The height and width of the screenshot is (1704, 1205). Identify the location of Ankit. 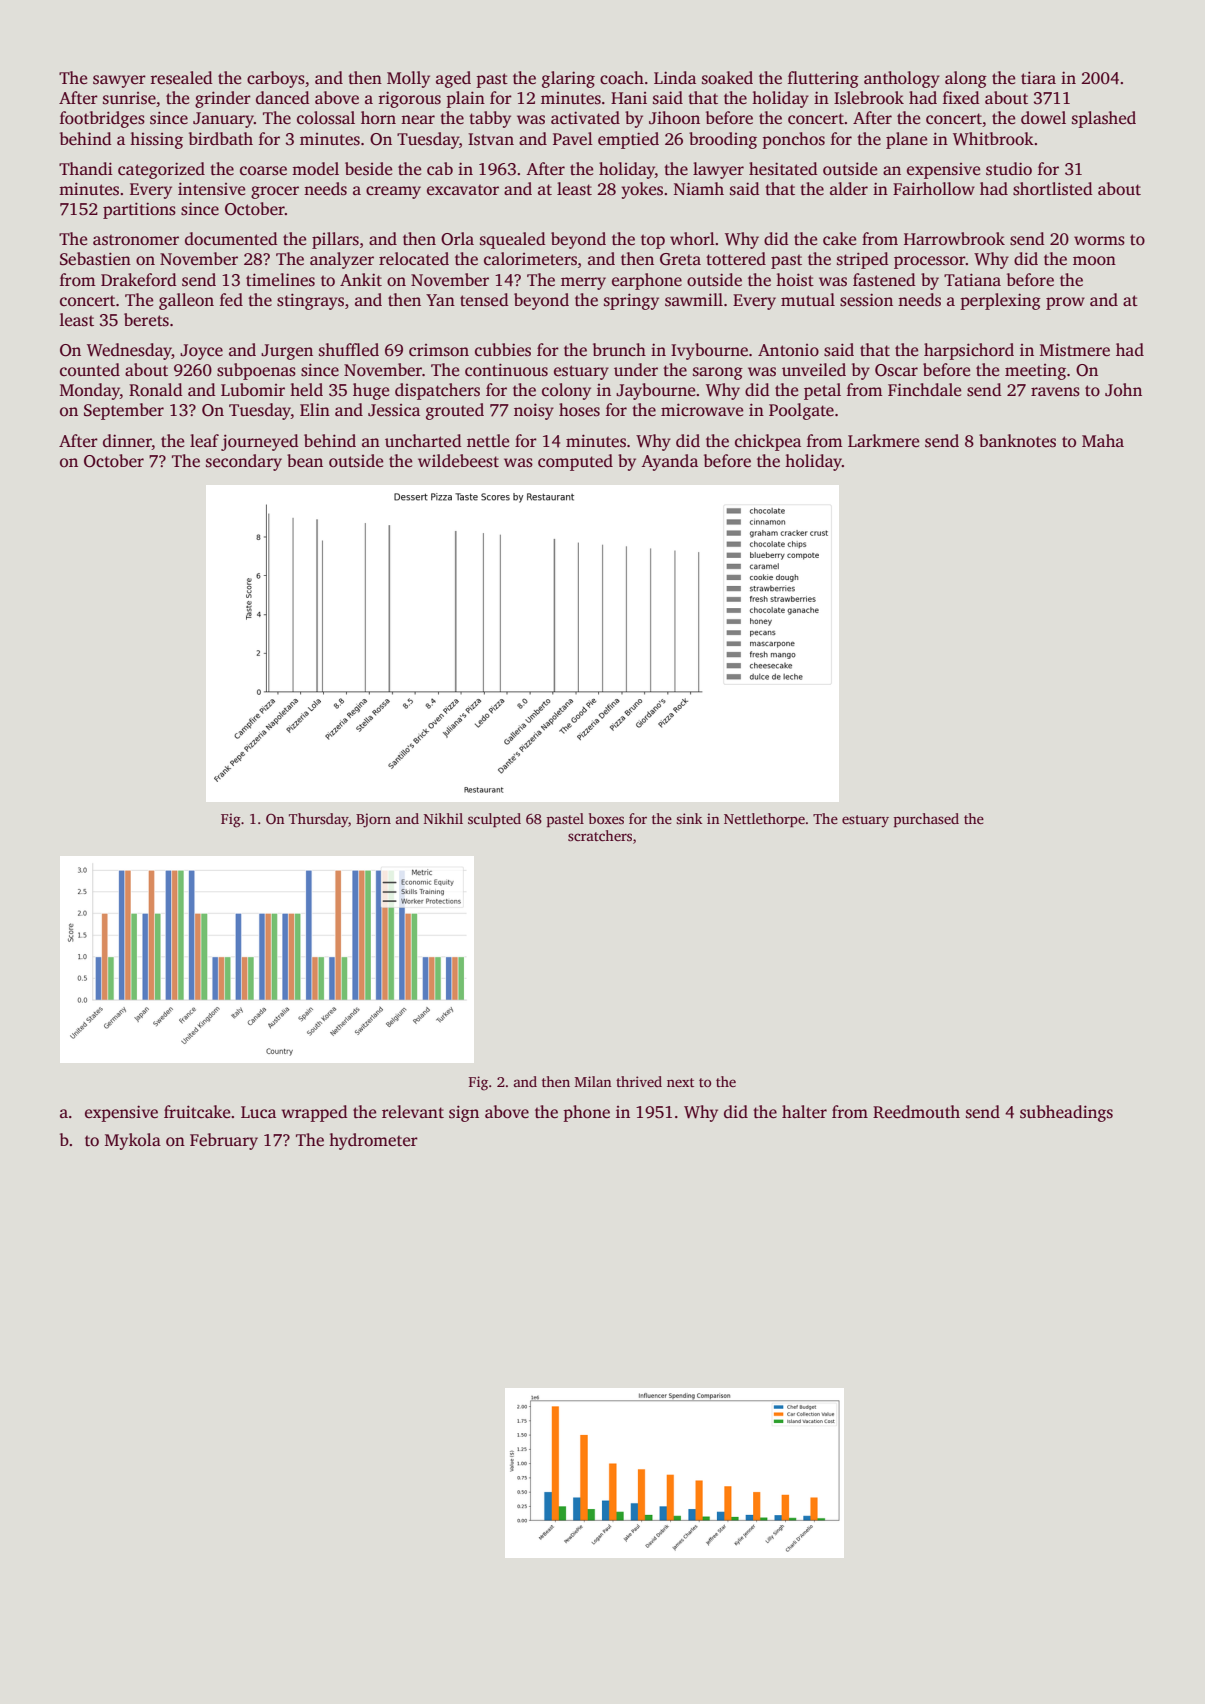
(361, 279).
